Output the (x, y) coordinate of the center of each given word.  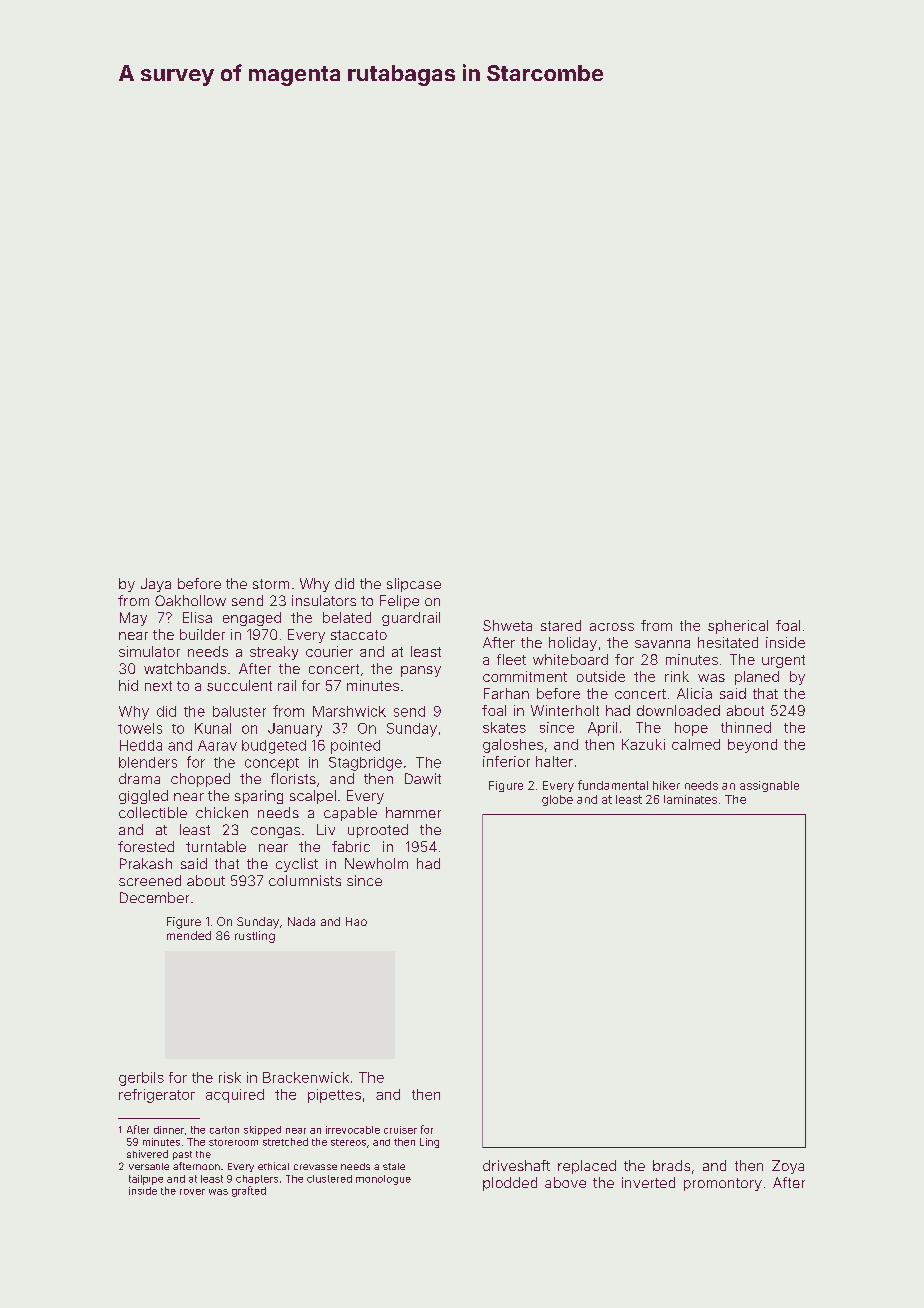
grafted (249, 1191)
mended (189, 935)
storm (271, 584)
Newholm (376, 863)
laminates (690, 799)
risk (230, 1077)
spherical (738, 627)
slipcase (414, 585)
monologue (383, 1180)
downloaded (678, 710)
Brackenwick (306, 1077)
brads (671, 1165)
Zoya (788, 1167)
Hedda (141, 745)
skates (504, 727)
